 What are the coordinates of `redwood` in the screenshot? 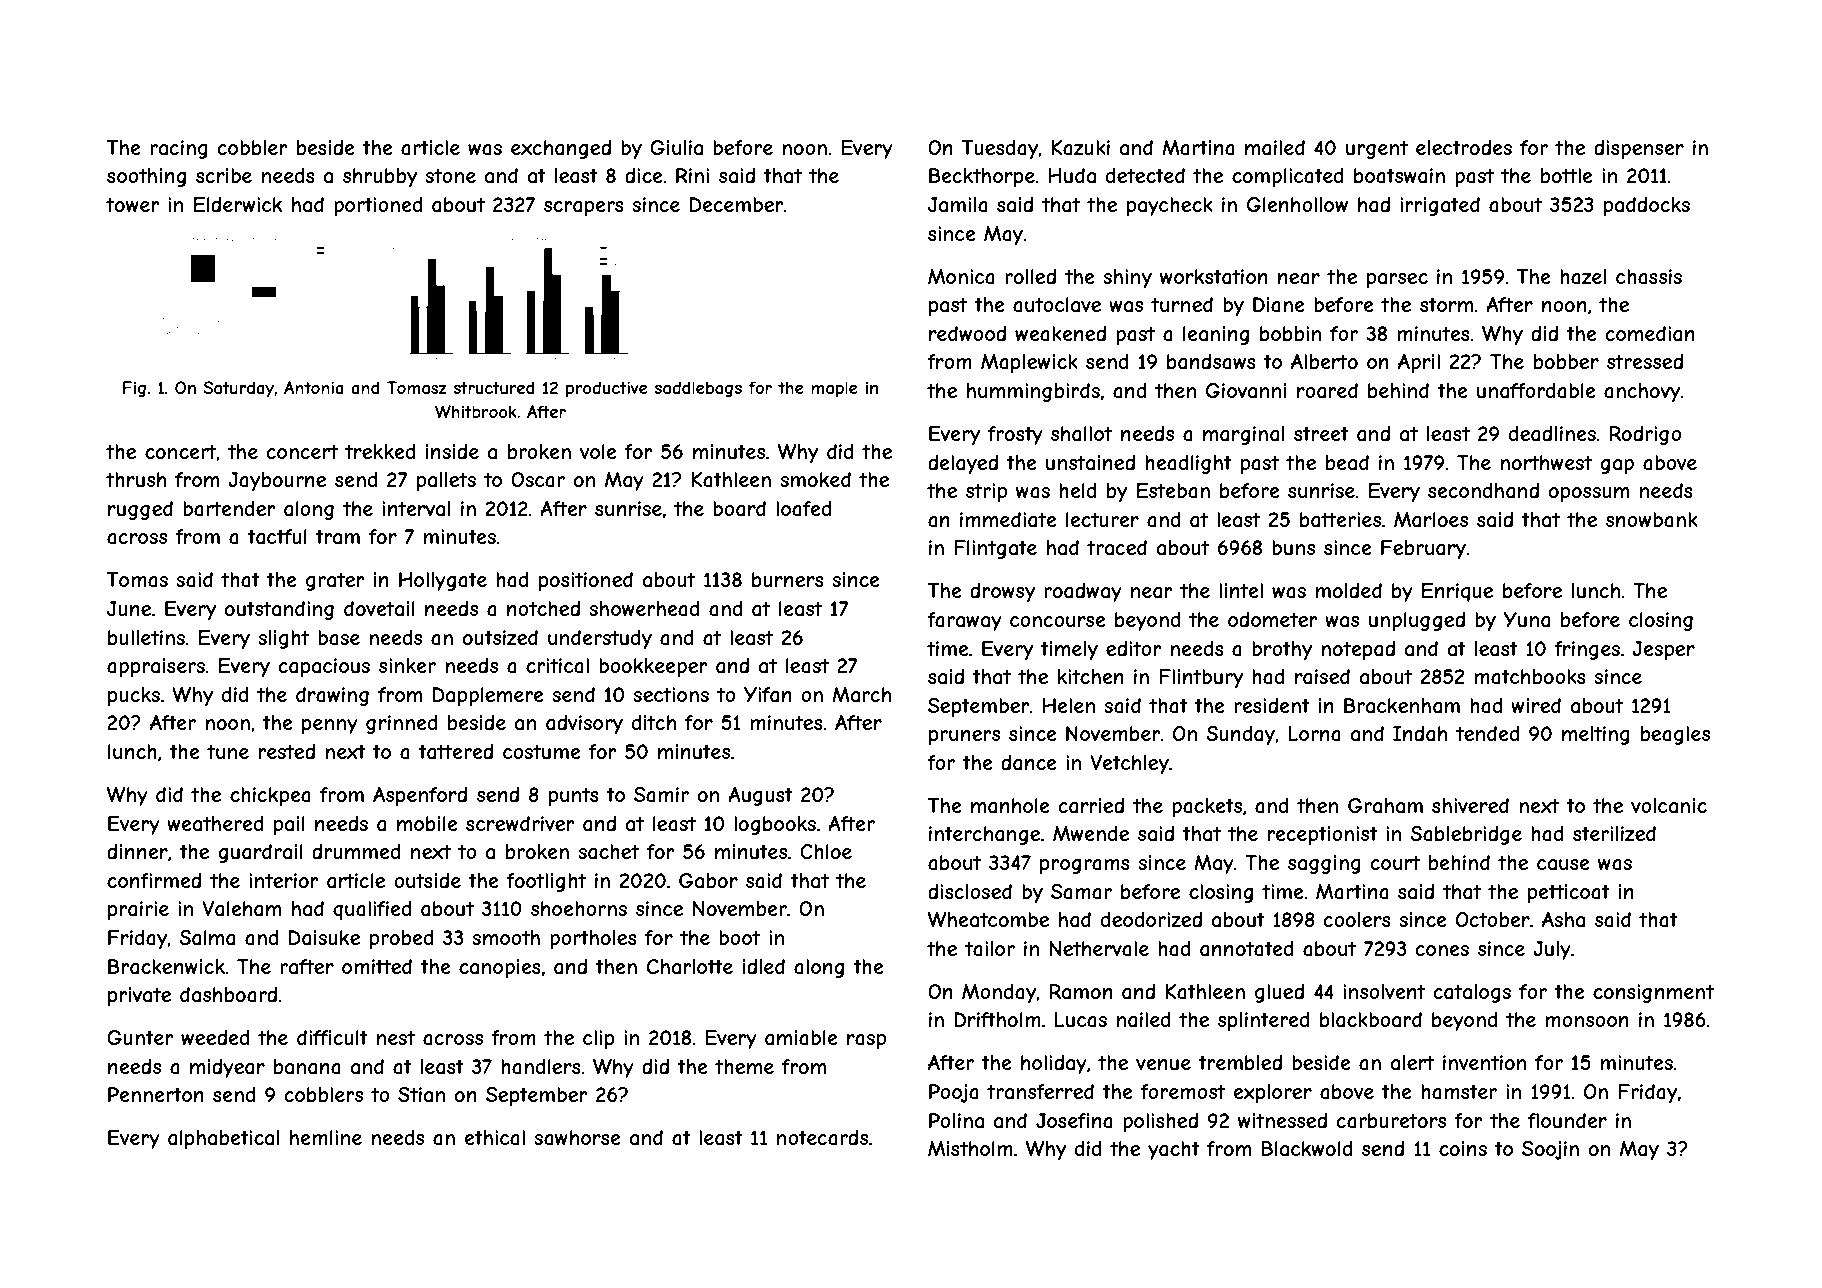 It's located at (967, 333).
